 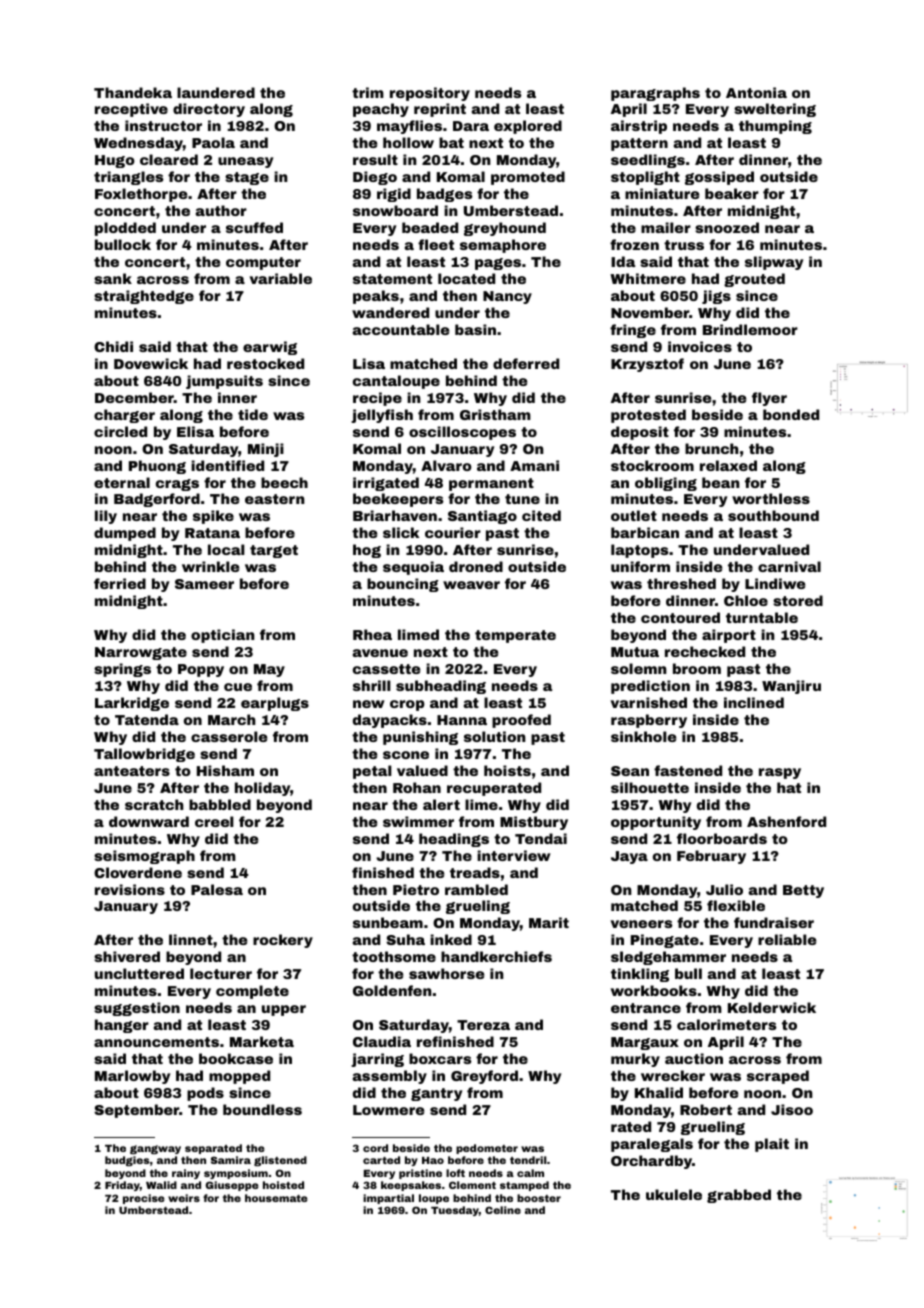 I want to click on punishing, so click(x=420, y=738).
